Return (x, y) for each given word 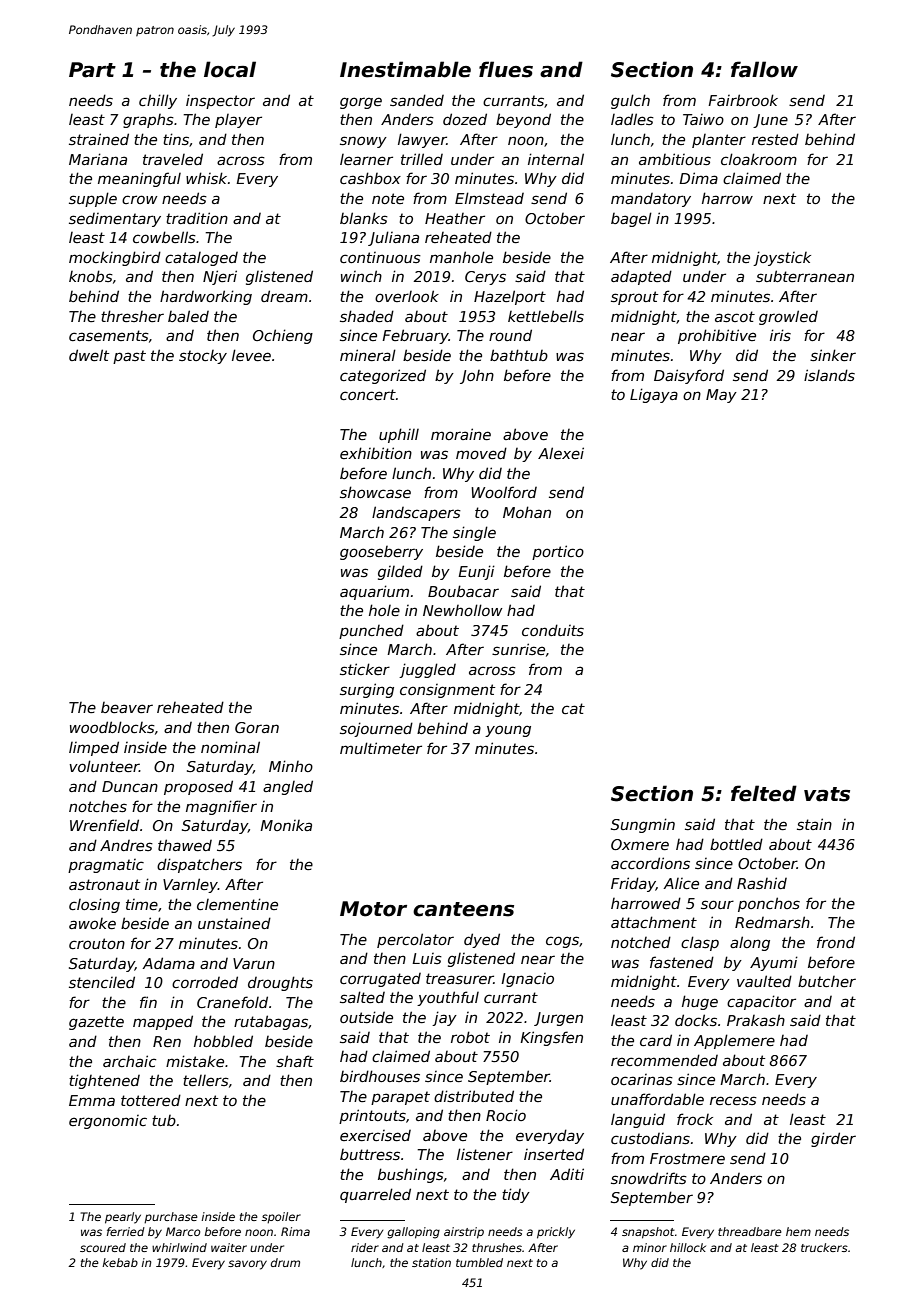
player (238, 121)
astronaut (104, 884)
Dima (698, 178)
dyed (482, 940)
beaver (127, 707)
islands (829, 375)
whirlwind (179, 1247)
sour (717, 904)
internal (556, 159)
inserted (554, 1154)
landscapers (416, 513)
